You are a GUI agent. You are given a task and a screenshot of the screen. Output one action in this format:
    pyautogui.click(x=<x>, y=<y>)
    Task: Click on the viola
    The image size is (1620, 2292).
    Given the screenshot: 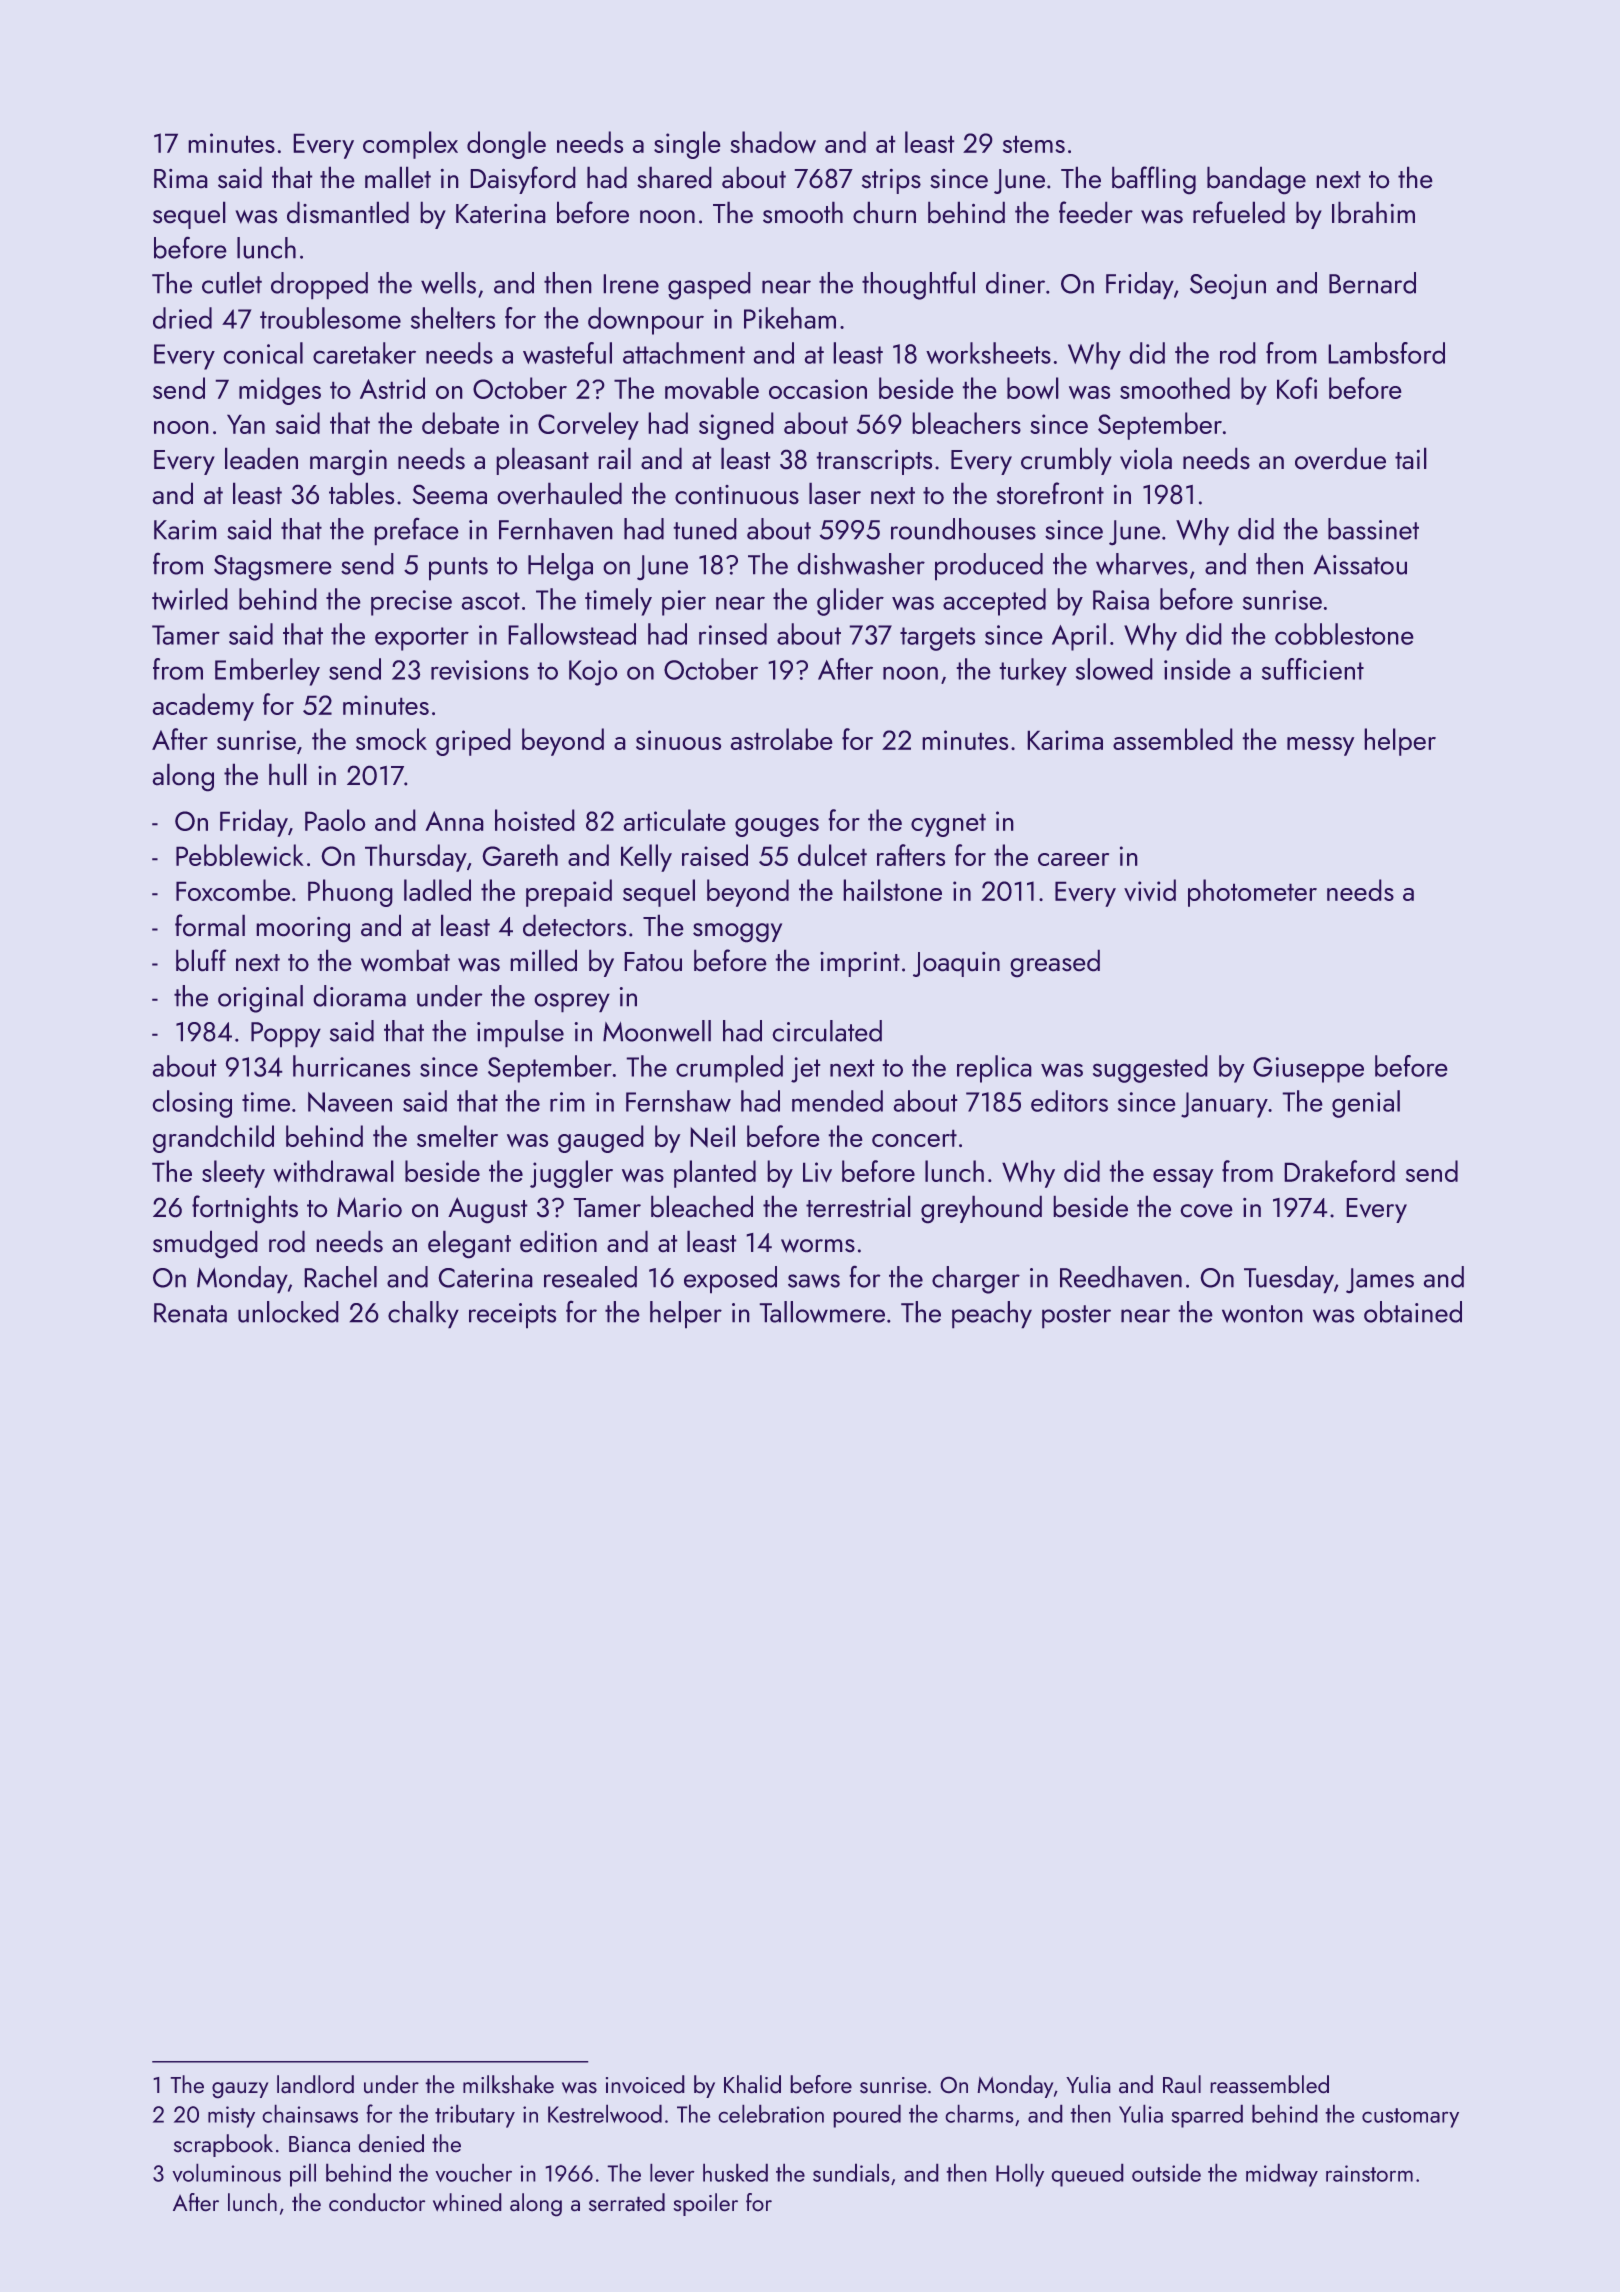 What is the action you would take?
    pyautogui.click(x=1146, y=458)
